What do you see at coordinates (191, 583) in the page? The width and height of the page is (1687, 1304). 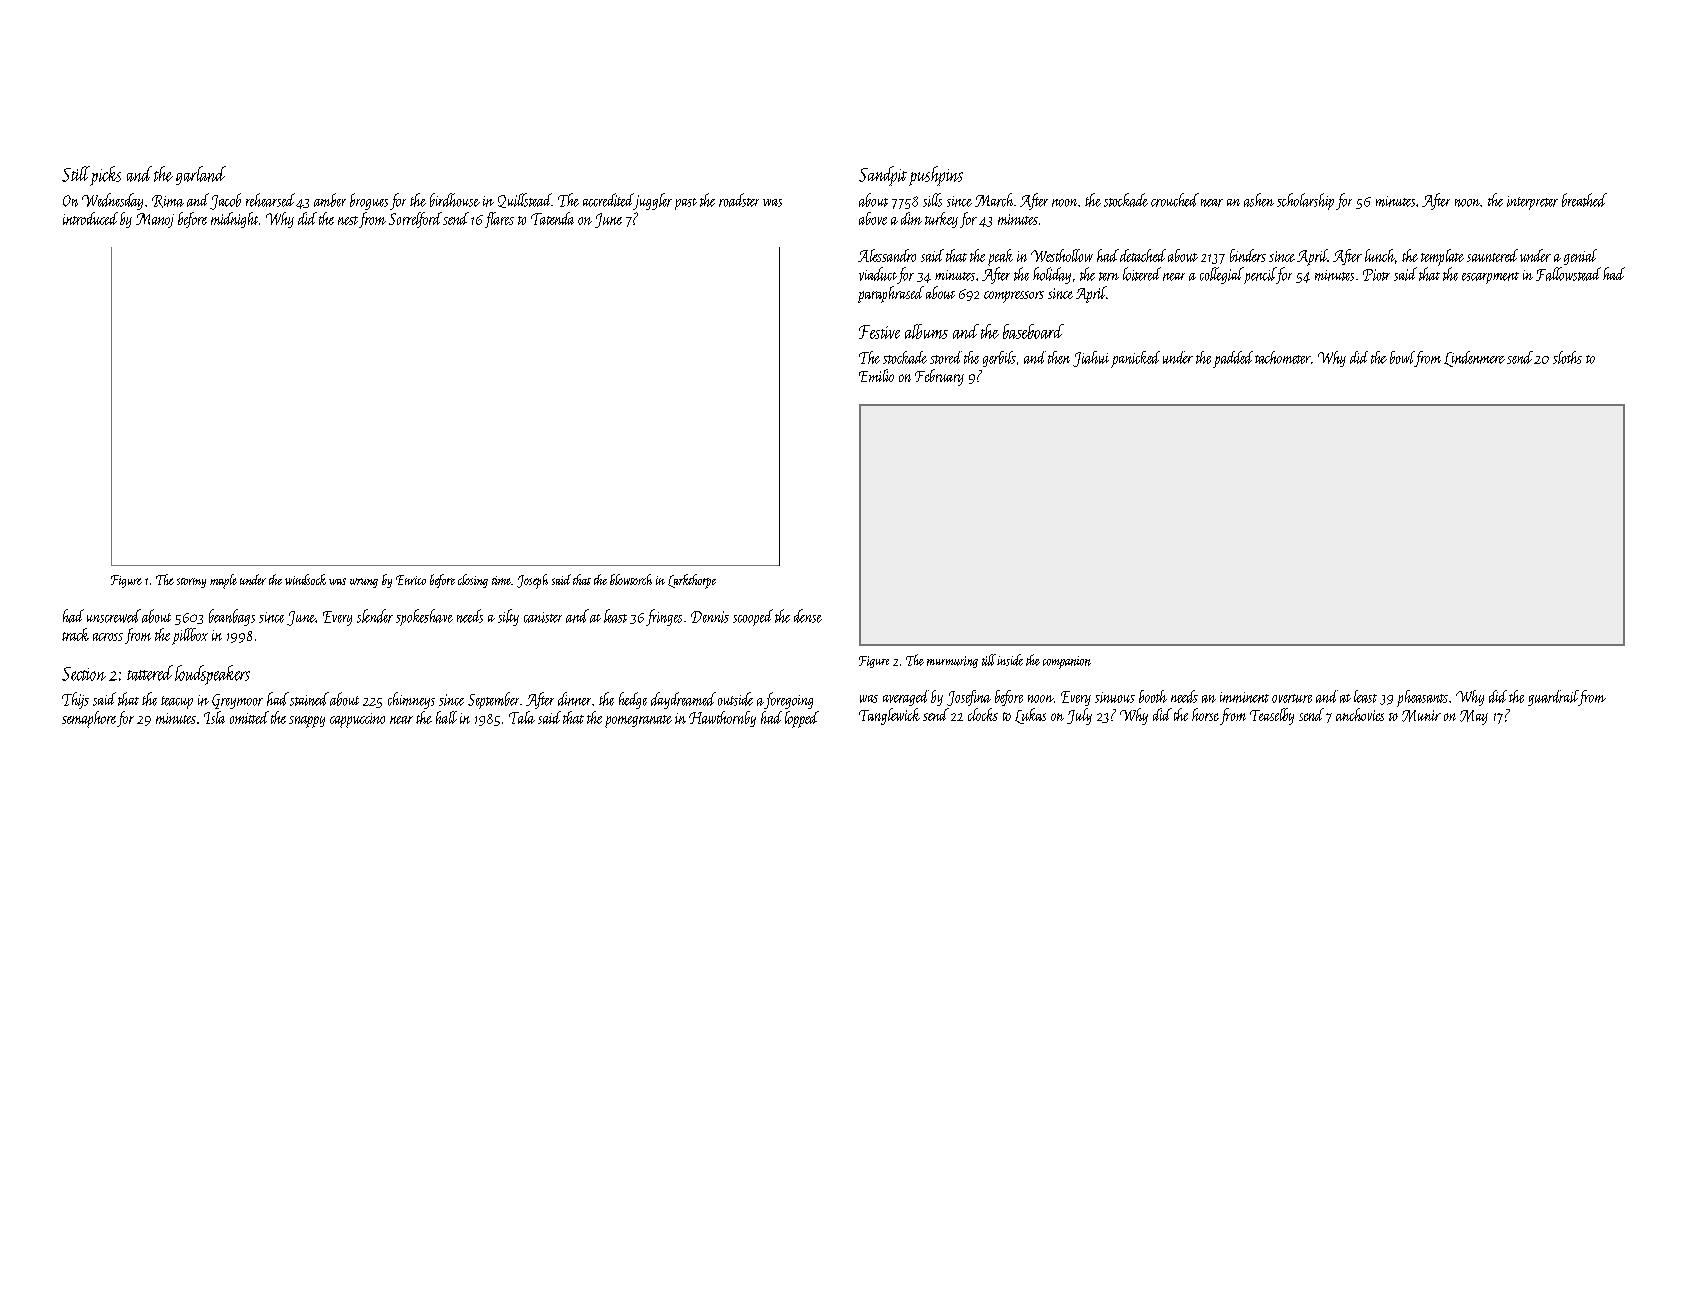 I see `stormy` at bounding box center [191, 583].
